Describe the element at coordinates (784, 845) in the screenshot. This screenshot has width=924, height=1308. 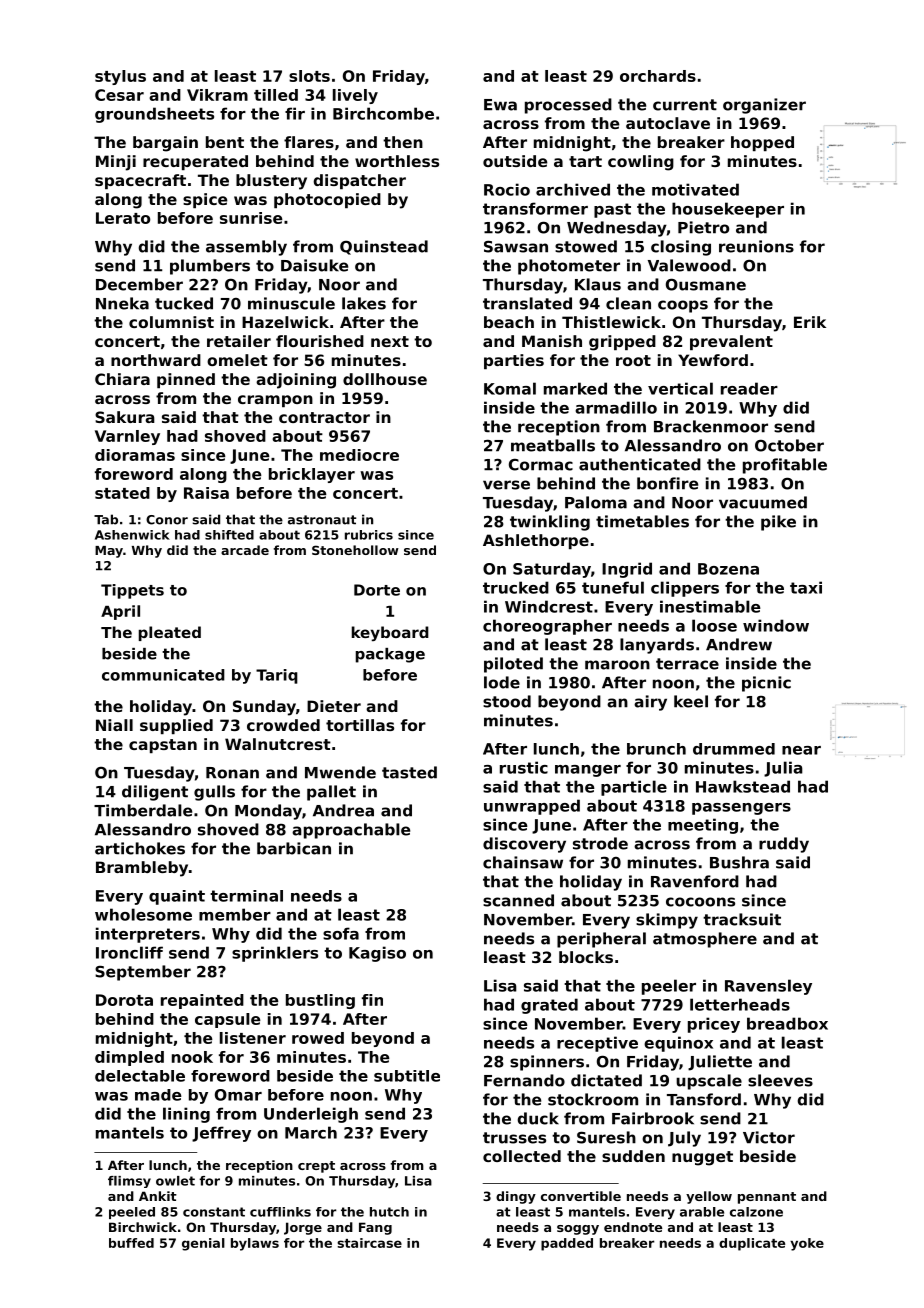
I see `ruddy` at that location.
